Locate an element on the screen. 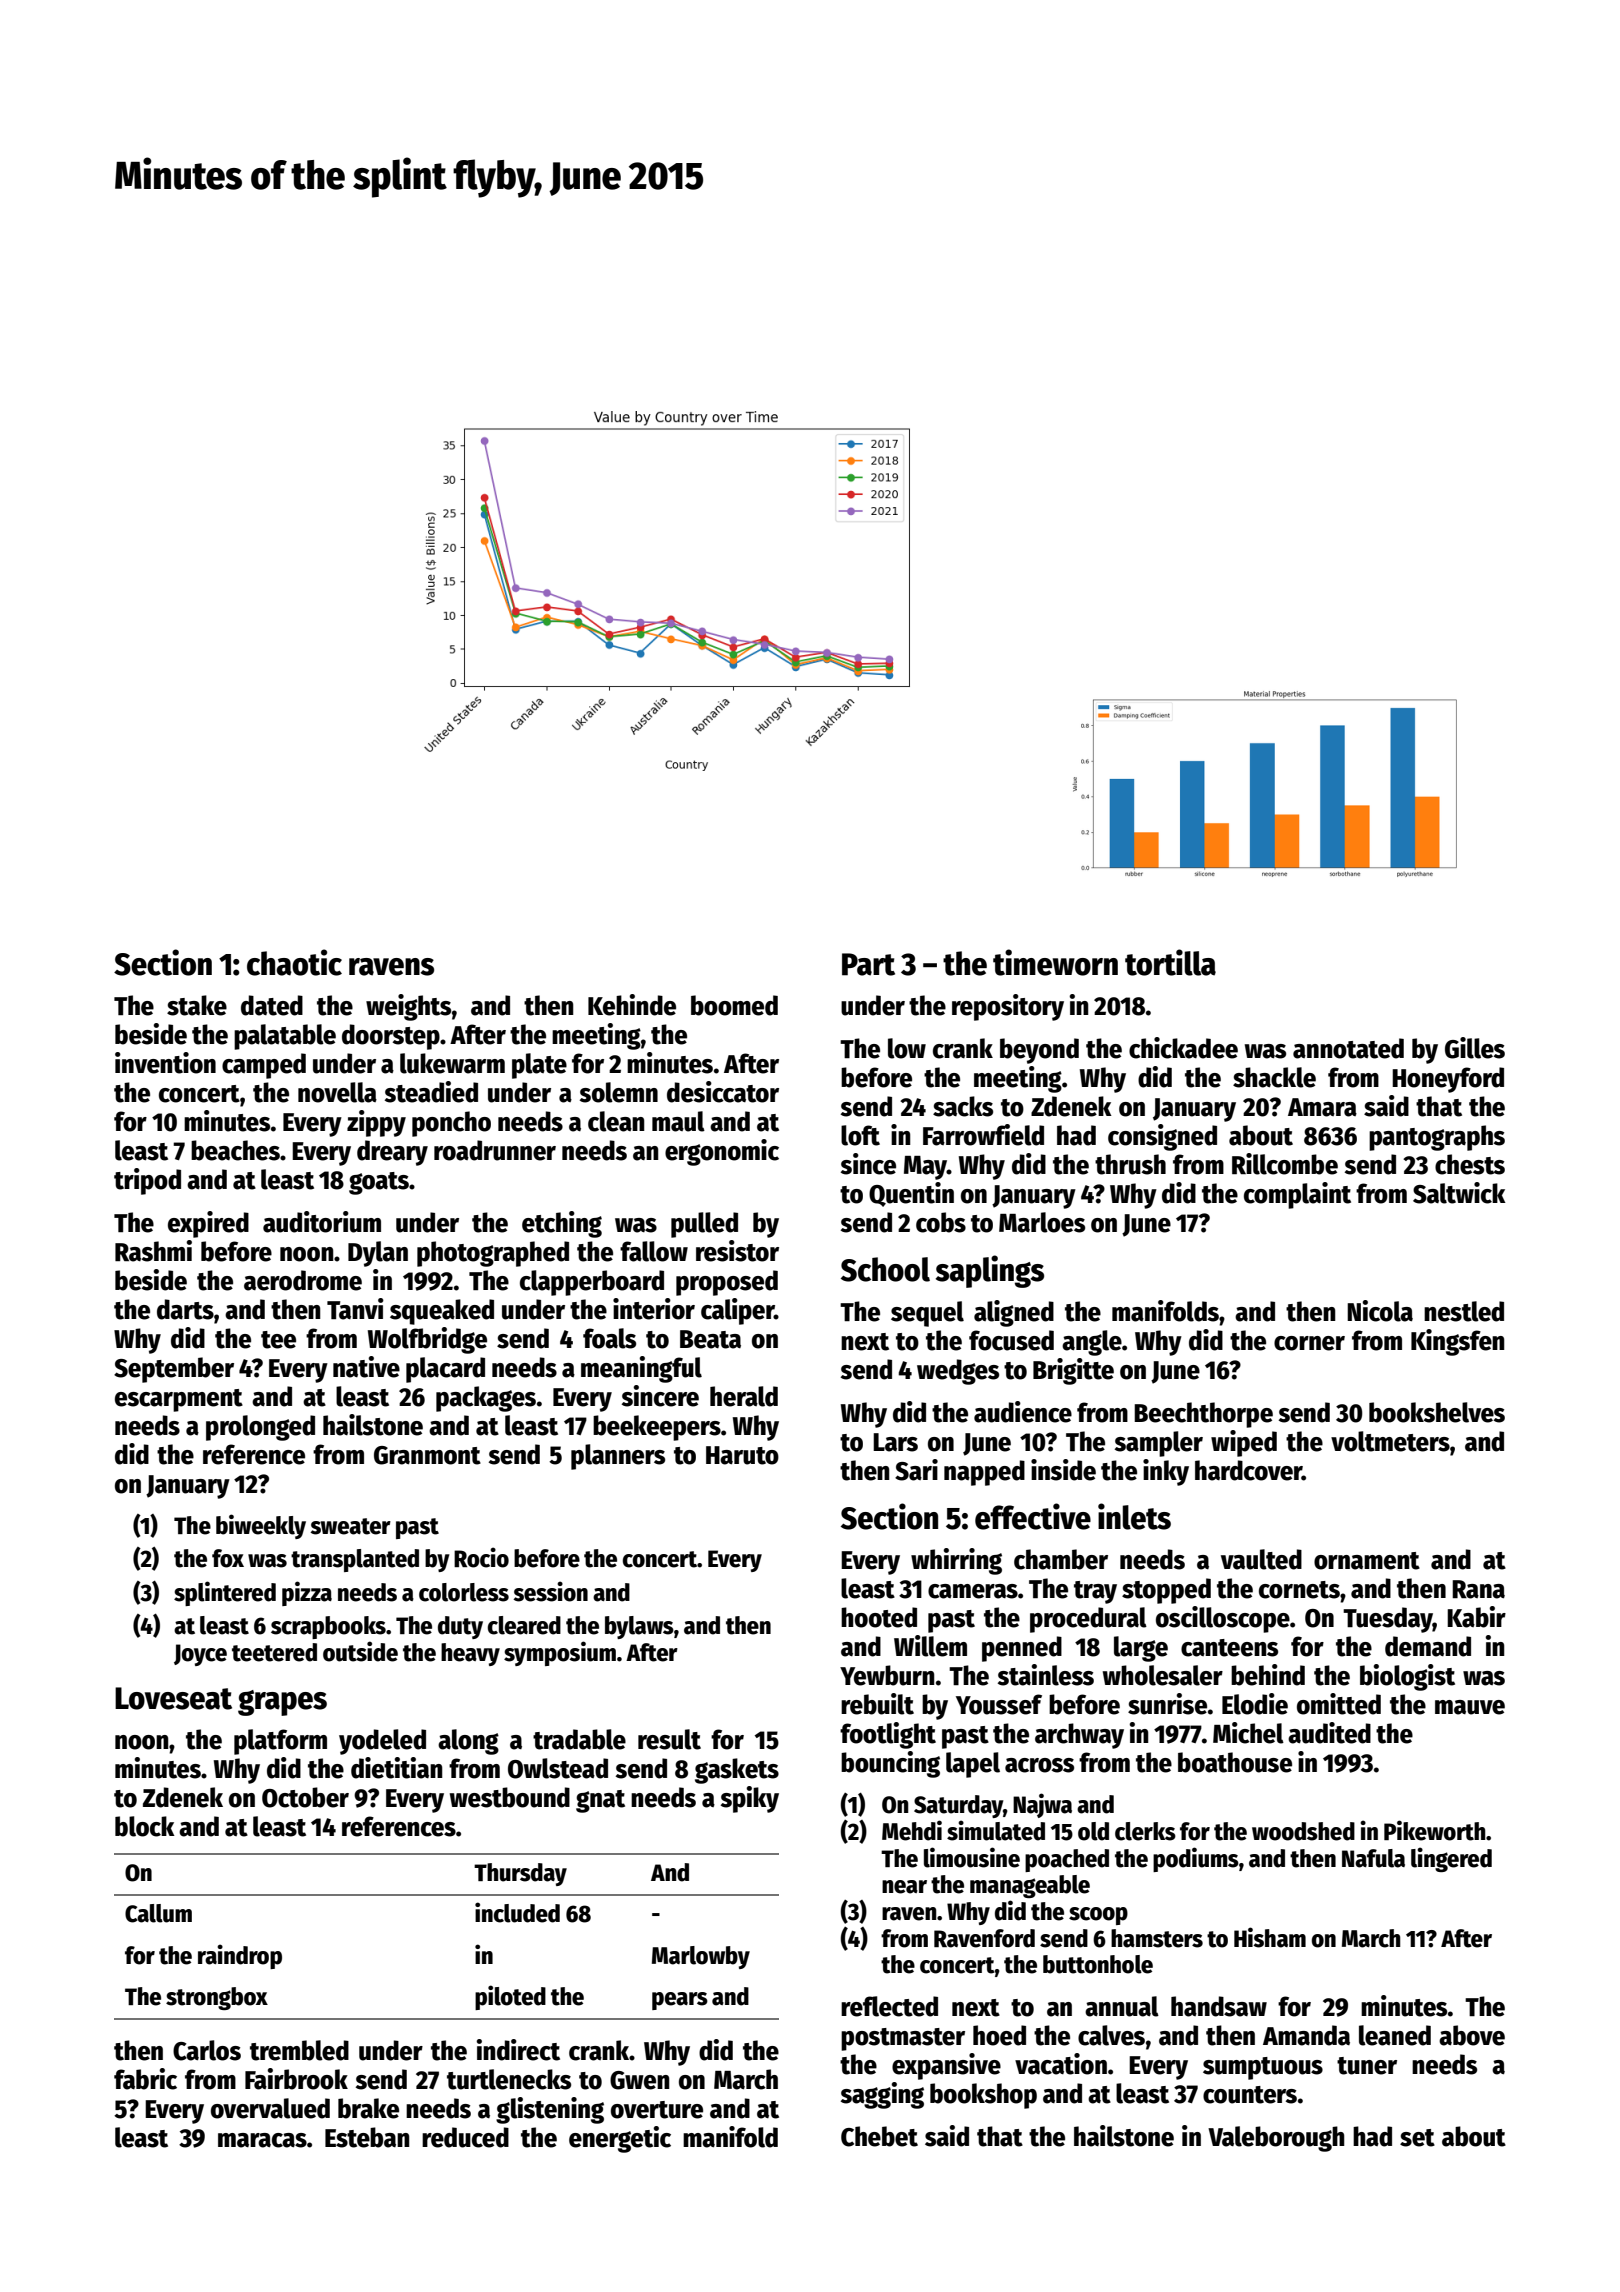  Part is located at coordinates (868, 964).
